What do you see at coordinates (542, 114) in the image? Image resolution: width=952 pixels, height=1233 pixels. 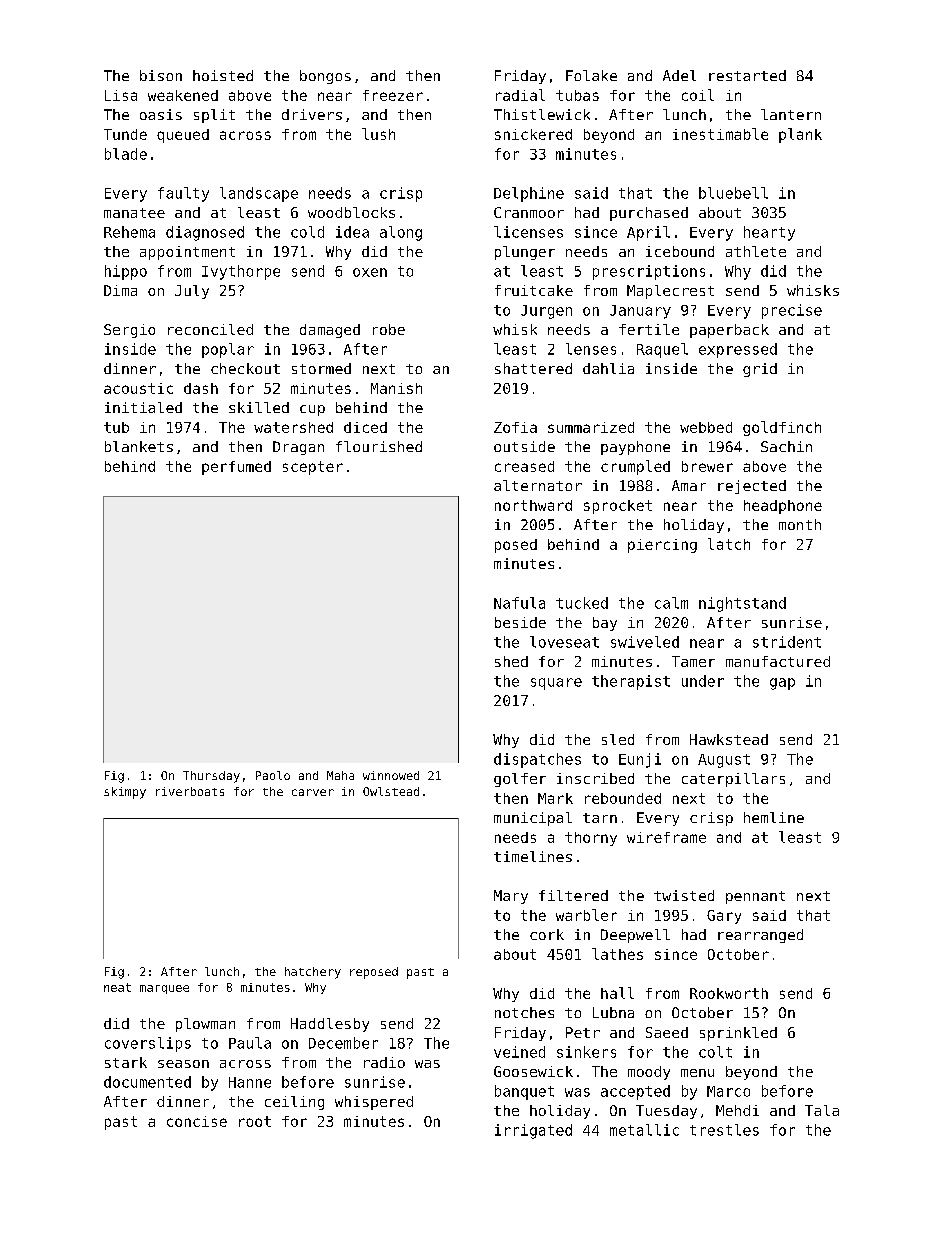 I see `Thistlewick` at bounding box center [542, 114].
